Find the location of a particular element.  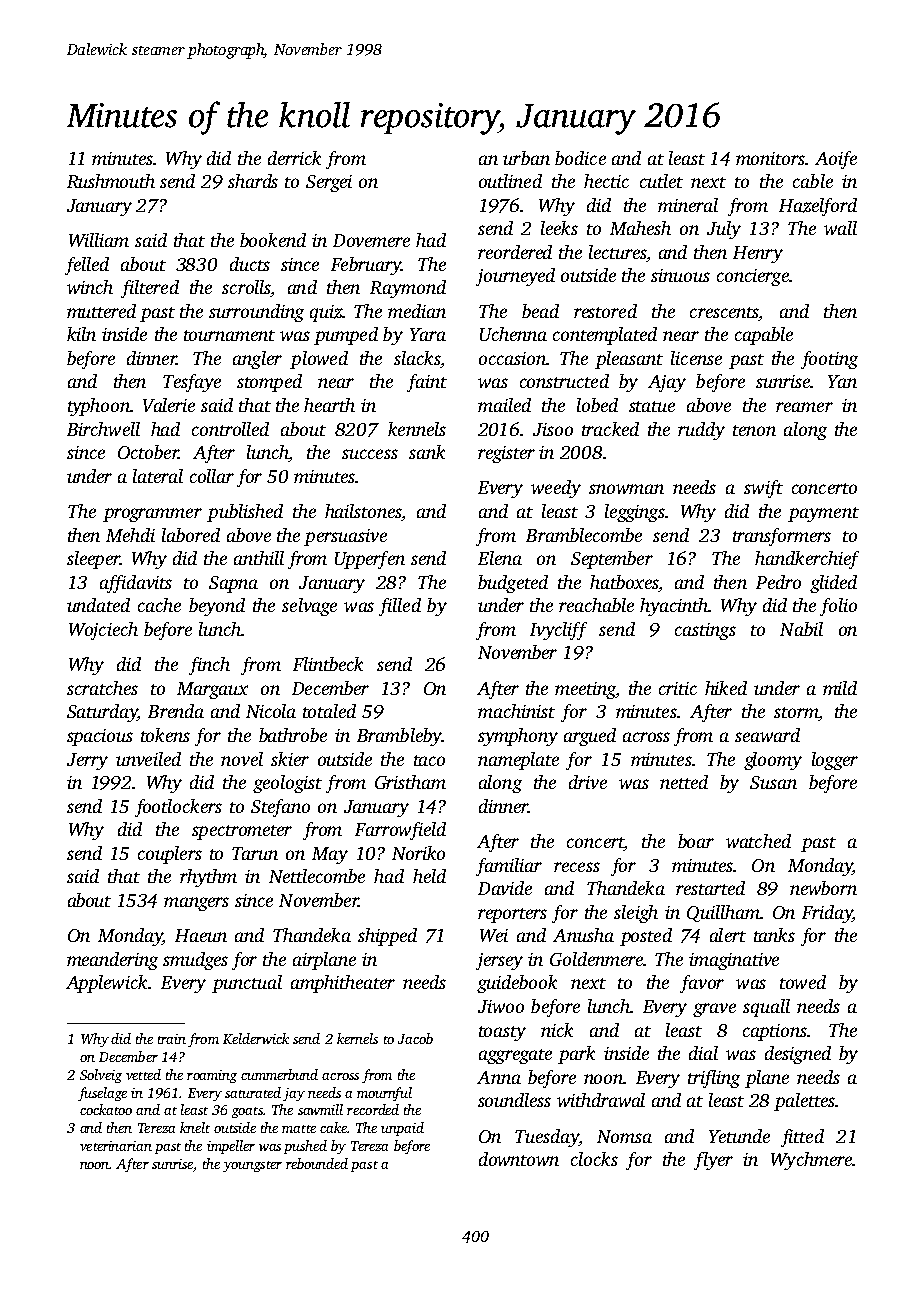

Aoife is located at coordinates (836, 160).
